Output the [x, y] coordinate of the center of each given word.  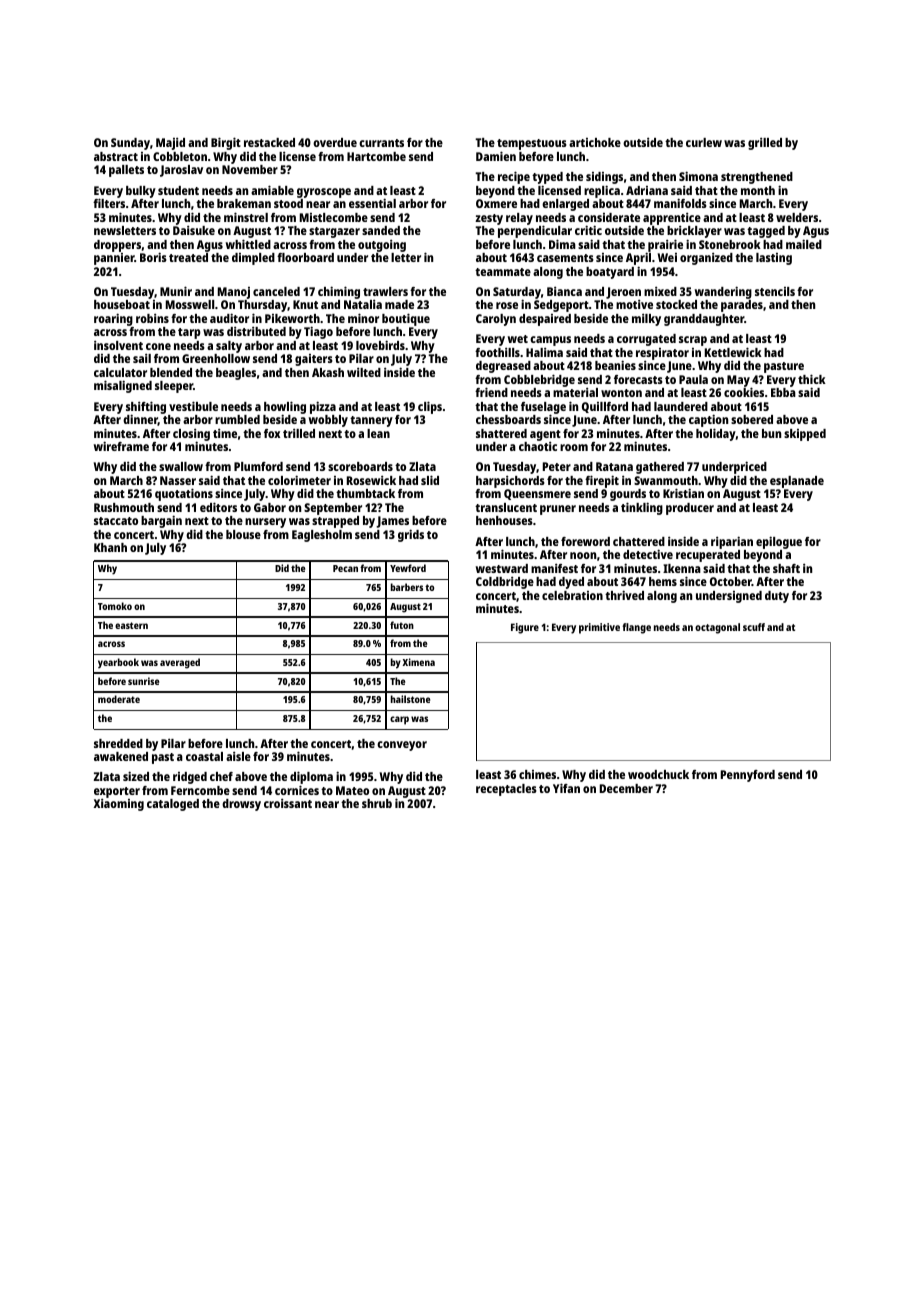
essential [372, 203]
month [758, 190]
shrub [377, 803]
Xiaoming [118, 805]
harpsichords [510, 481]
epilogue [779, 542]
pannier [114, 259]
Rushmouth [124, 507]
